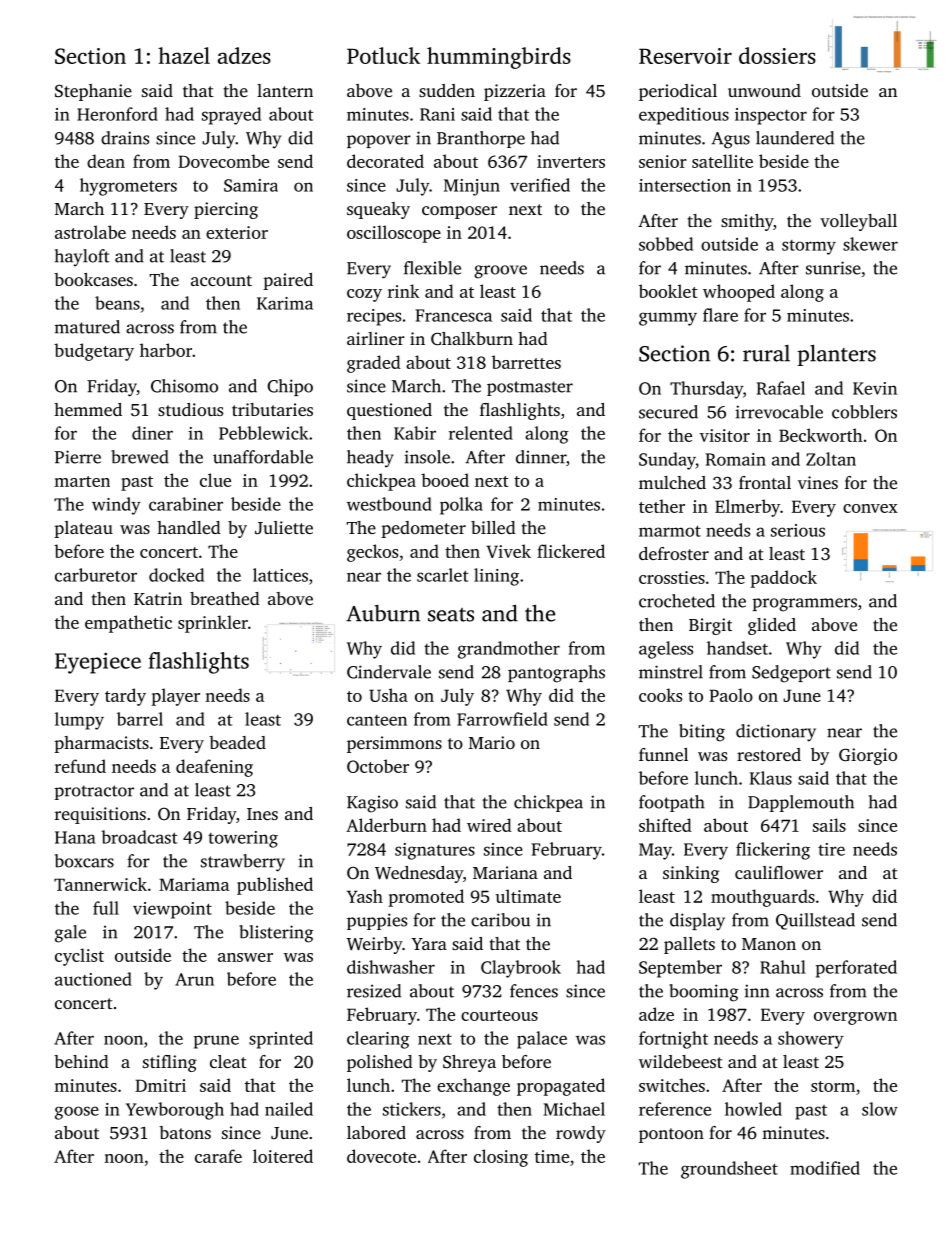  Describe the element at coordinates (685, 56) in the screenshot. I see `Reservoir` at that location.
